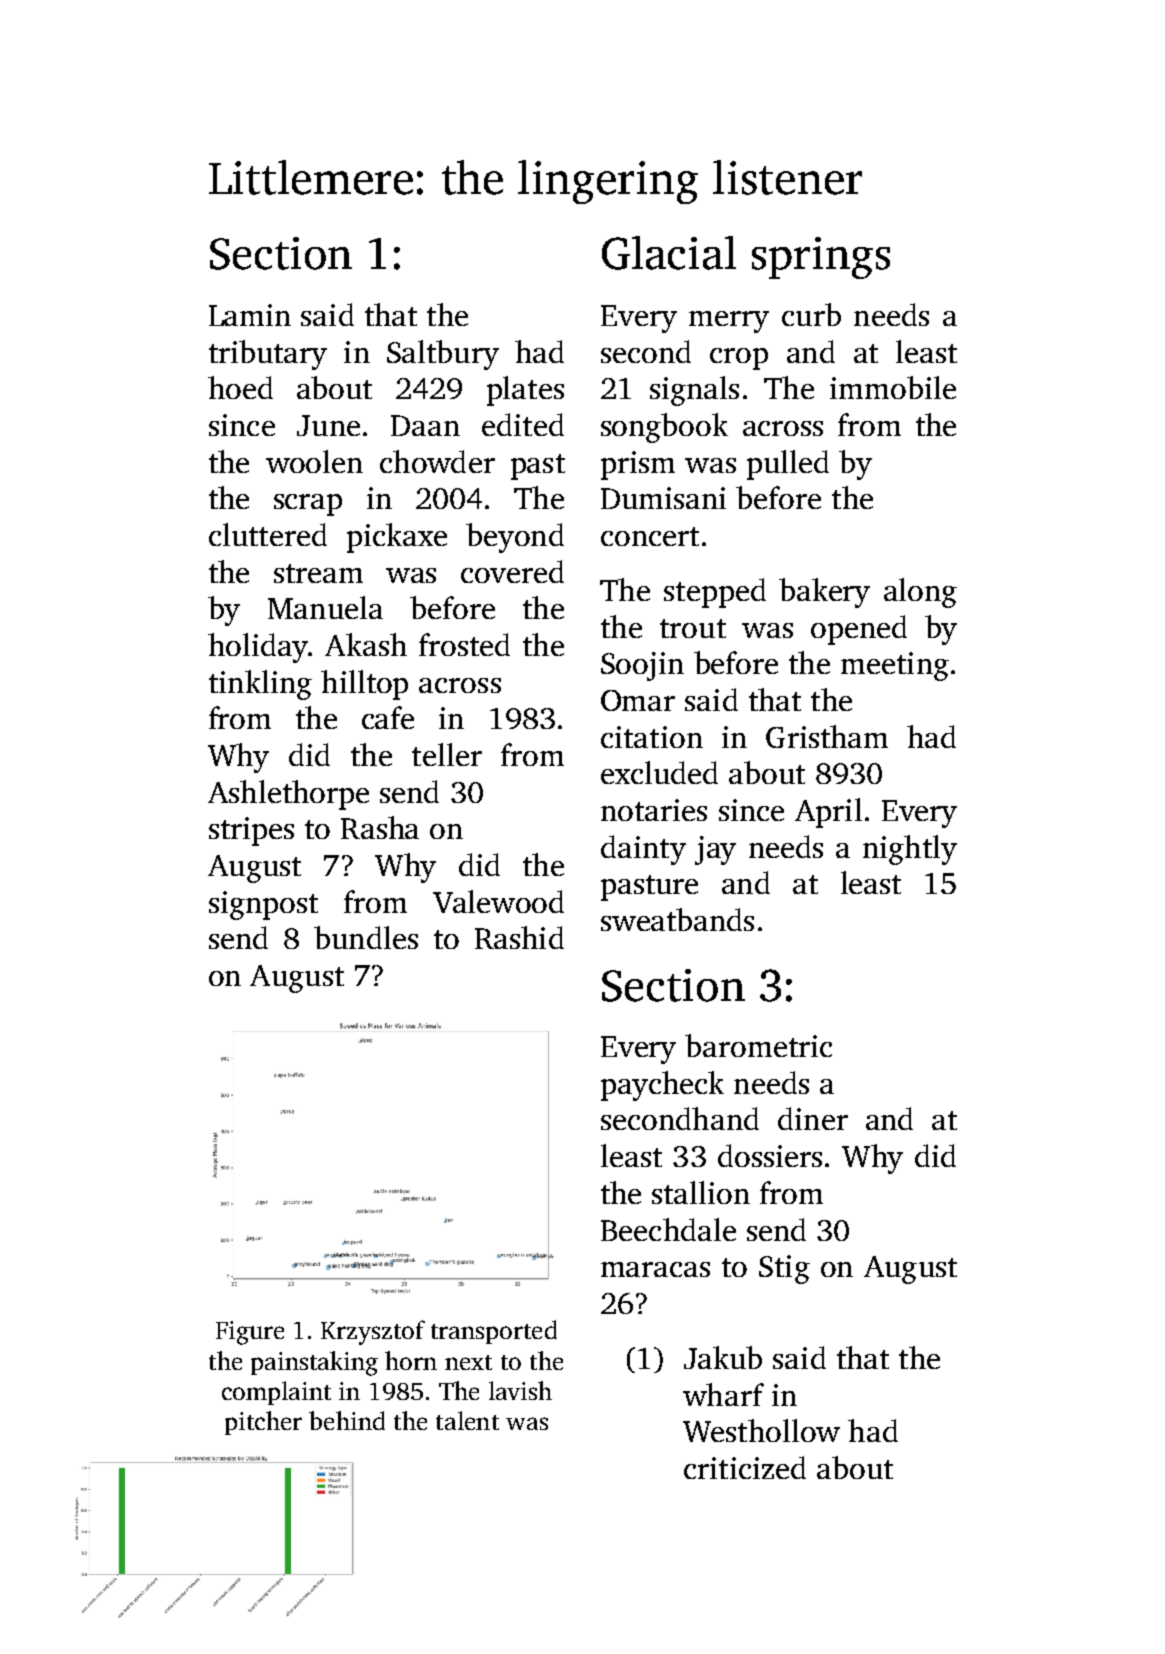 The height and width of the screenshot is (1654, 1165). I want to click on Gristham, so click(827, 736).
